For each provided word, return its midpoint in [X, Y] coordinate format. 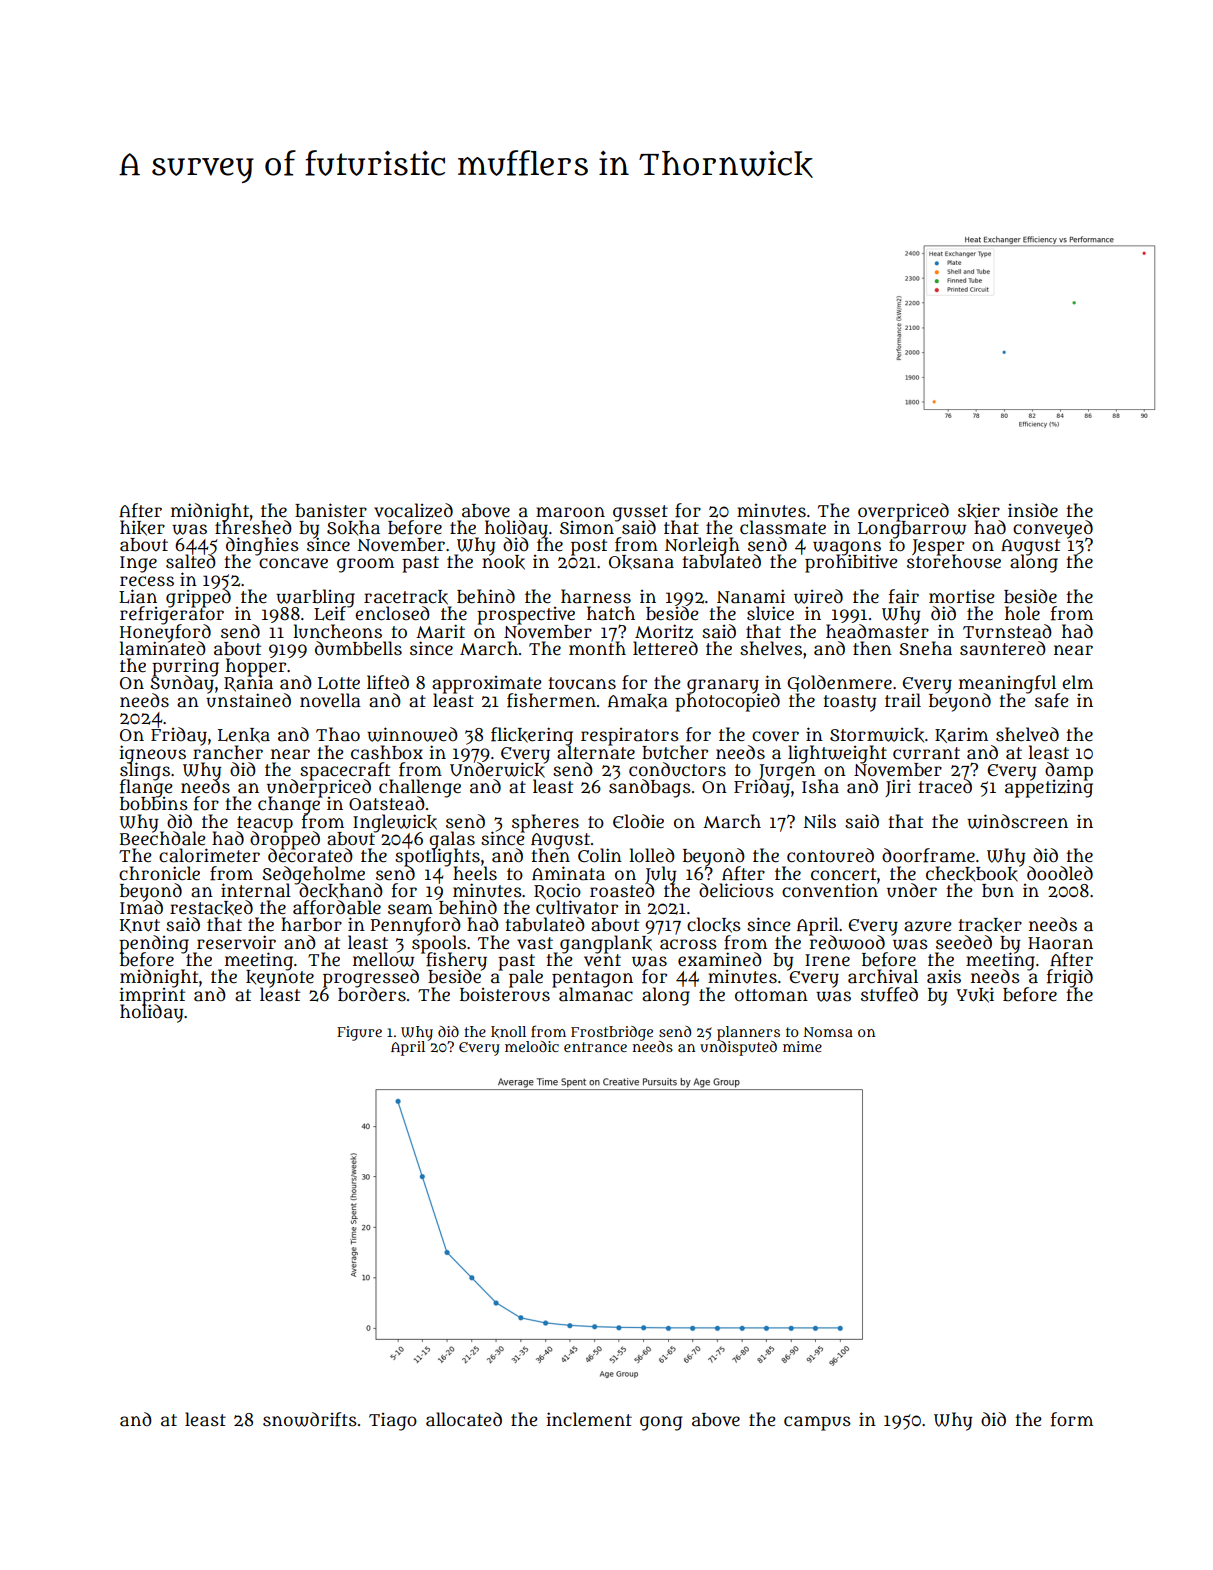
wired [818, 596]
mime [802, 1046]
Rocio [557, 892]
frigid [1070, 978]
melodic [532, 1046]
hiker [142, 528]
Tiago [393, 1422]
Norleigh [702, 546]
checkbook [973, 874]
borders [372, 994]
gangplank [606, 944]
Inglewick [395, 823]
